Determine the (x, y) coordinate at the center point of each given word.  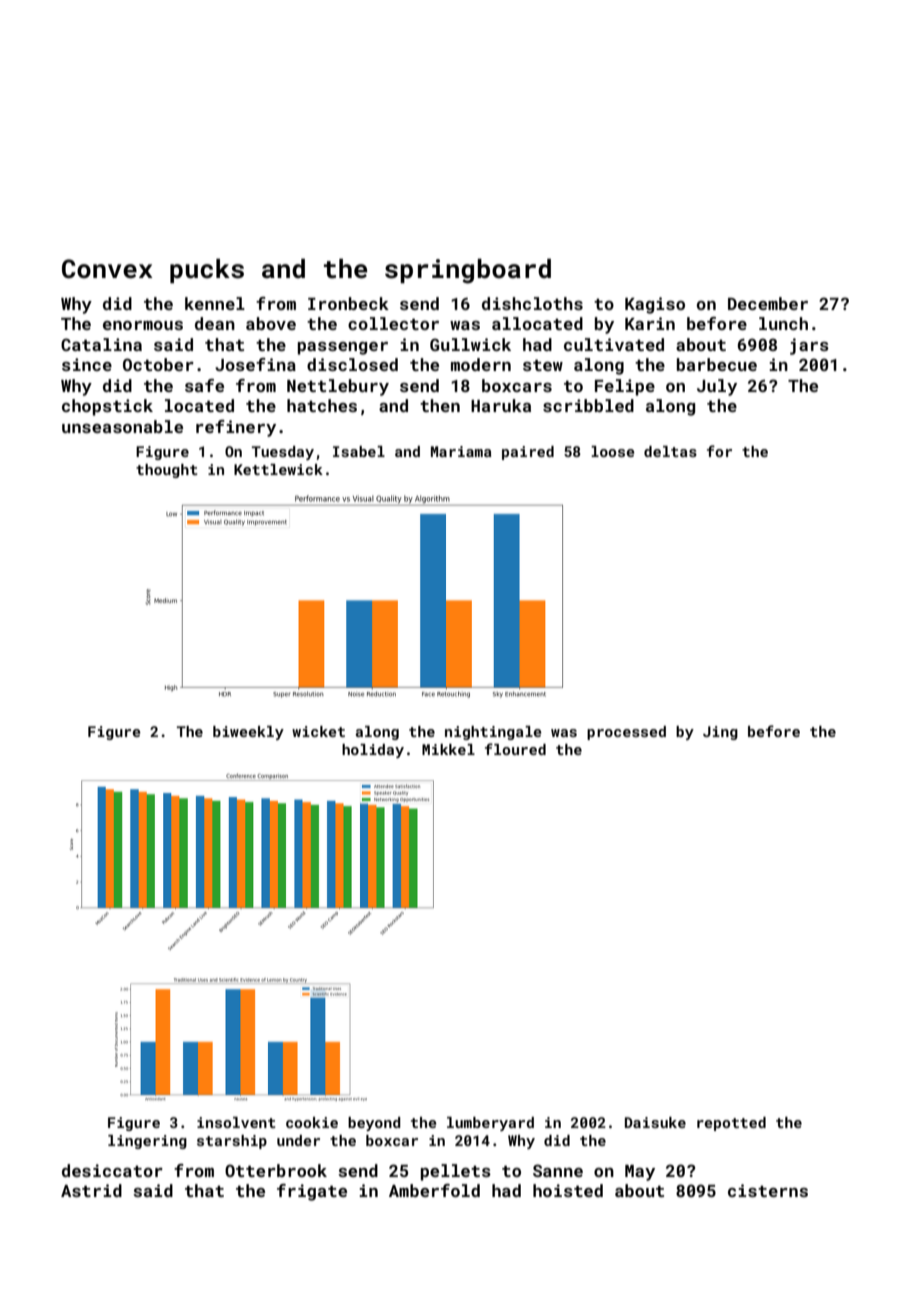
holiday (373, 751)
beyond (374, 1124)
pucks (207, 271)
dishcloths (532, 303)
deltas (670, 451)
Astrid (91, 1190)
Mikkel (448, 749)
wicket (318, 731)
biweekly (248, 733)
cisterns (768, 1190)
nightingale (493, 733)
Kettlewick (278, 469)
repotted (731, 1124)
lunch (783, 323)
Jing (720, 733)
